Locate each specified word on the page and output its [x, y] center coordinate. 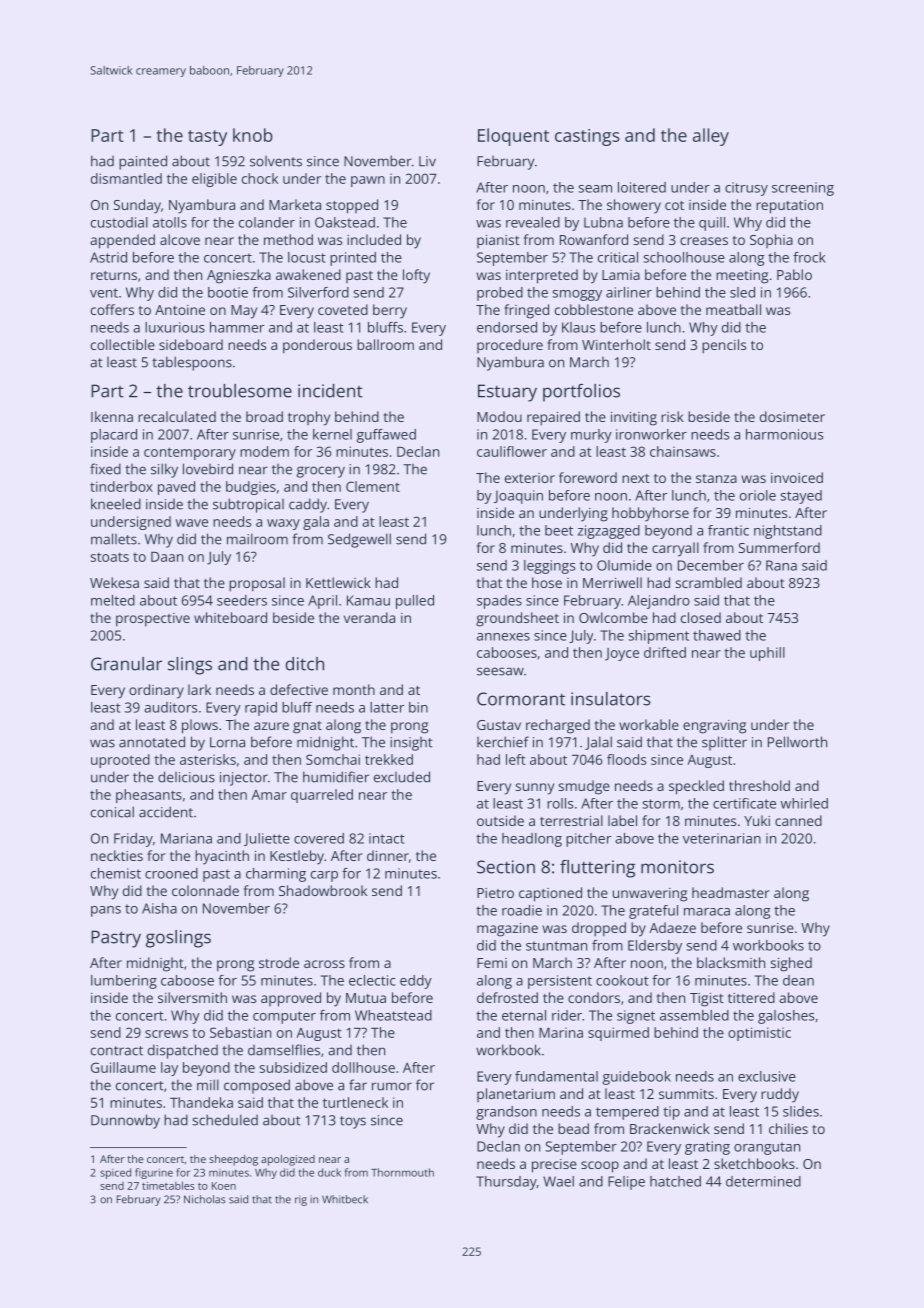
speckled [696, 787]
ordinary [156, 691]
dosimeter [792, 416]
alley [711, 137]
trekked [389, 759]
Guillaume [123, 1067]
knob [253, 135]
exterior [530, 478]
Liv [427, 161]
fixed [105, 469]
